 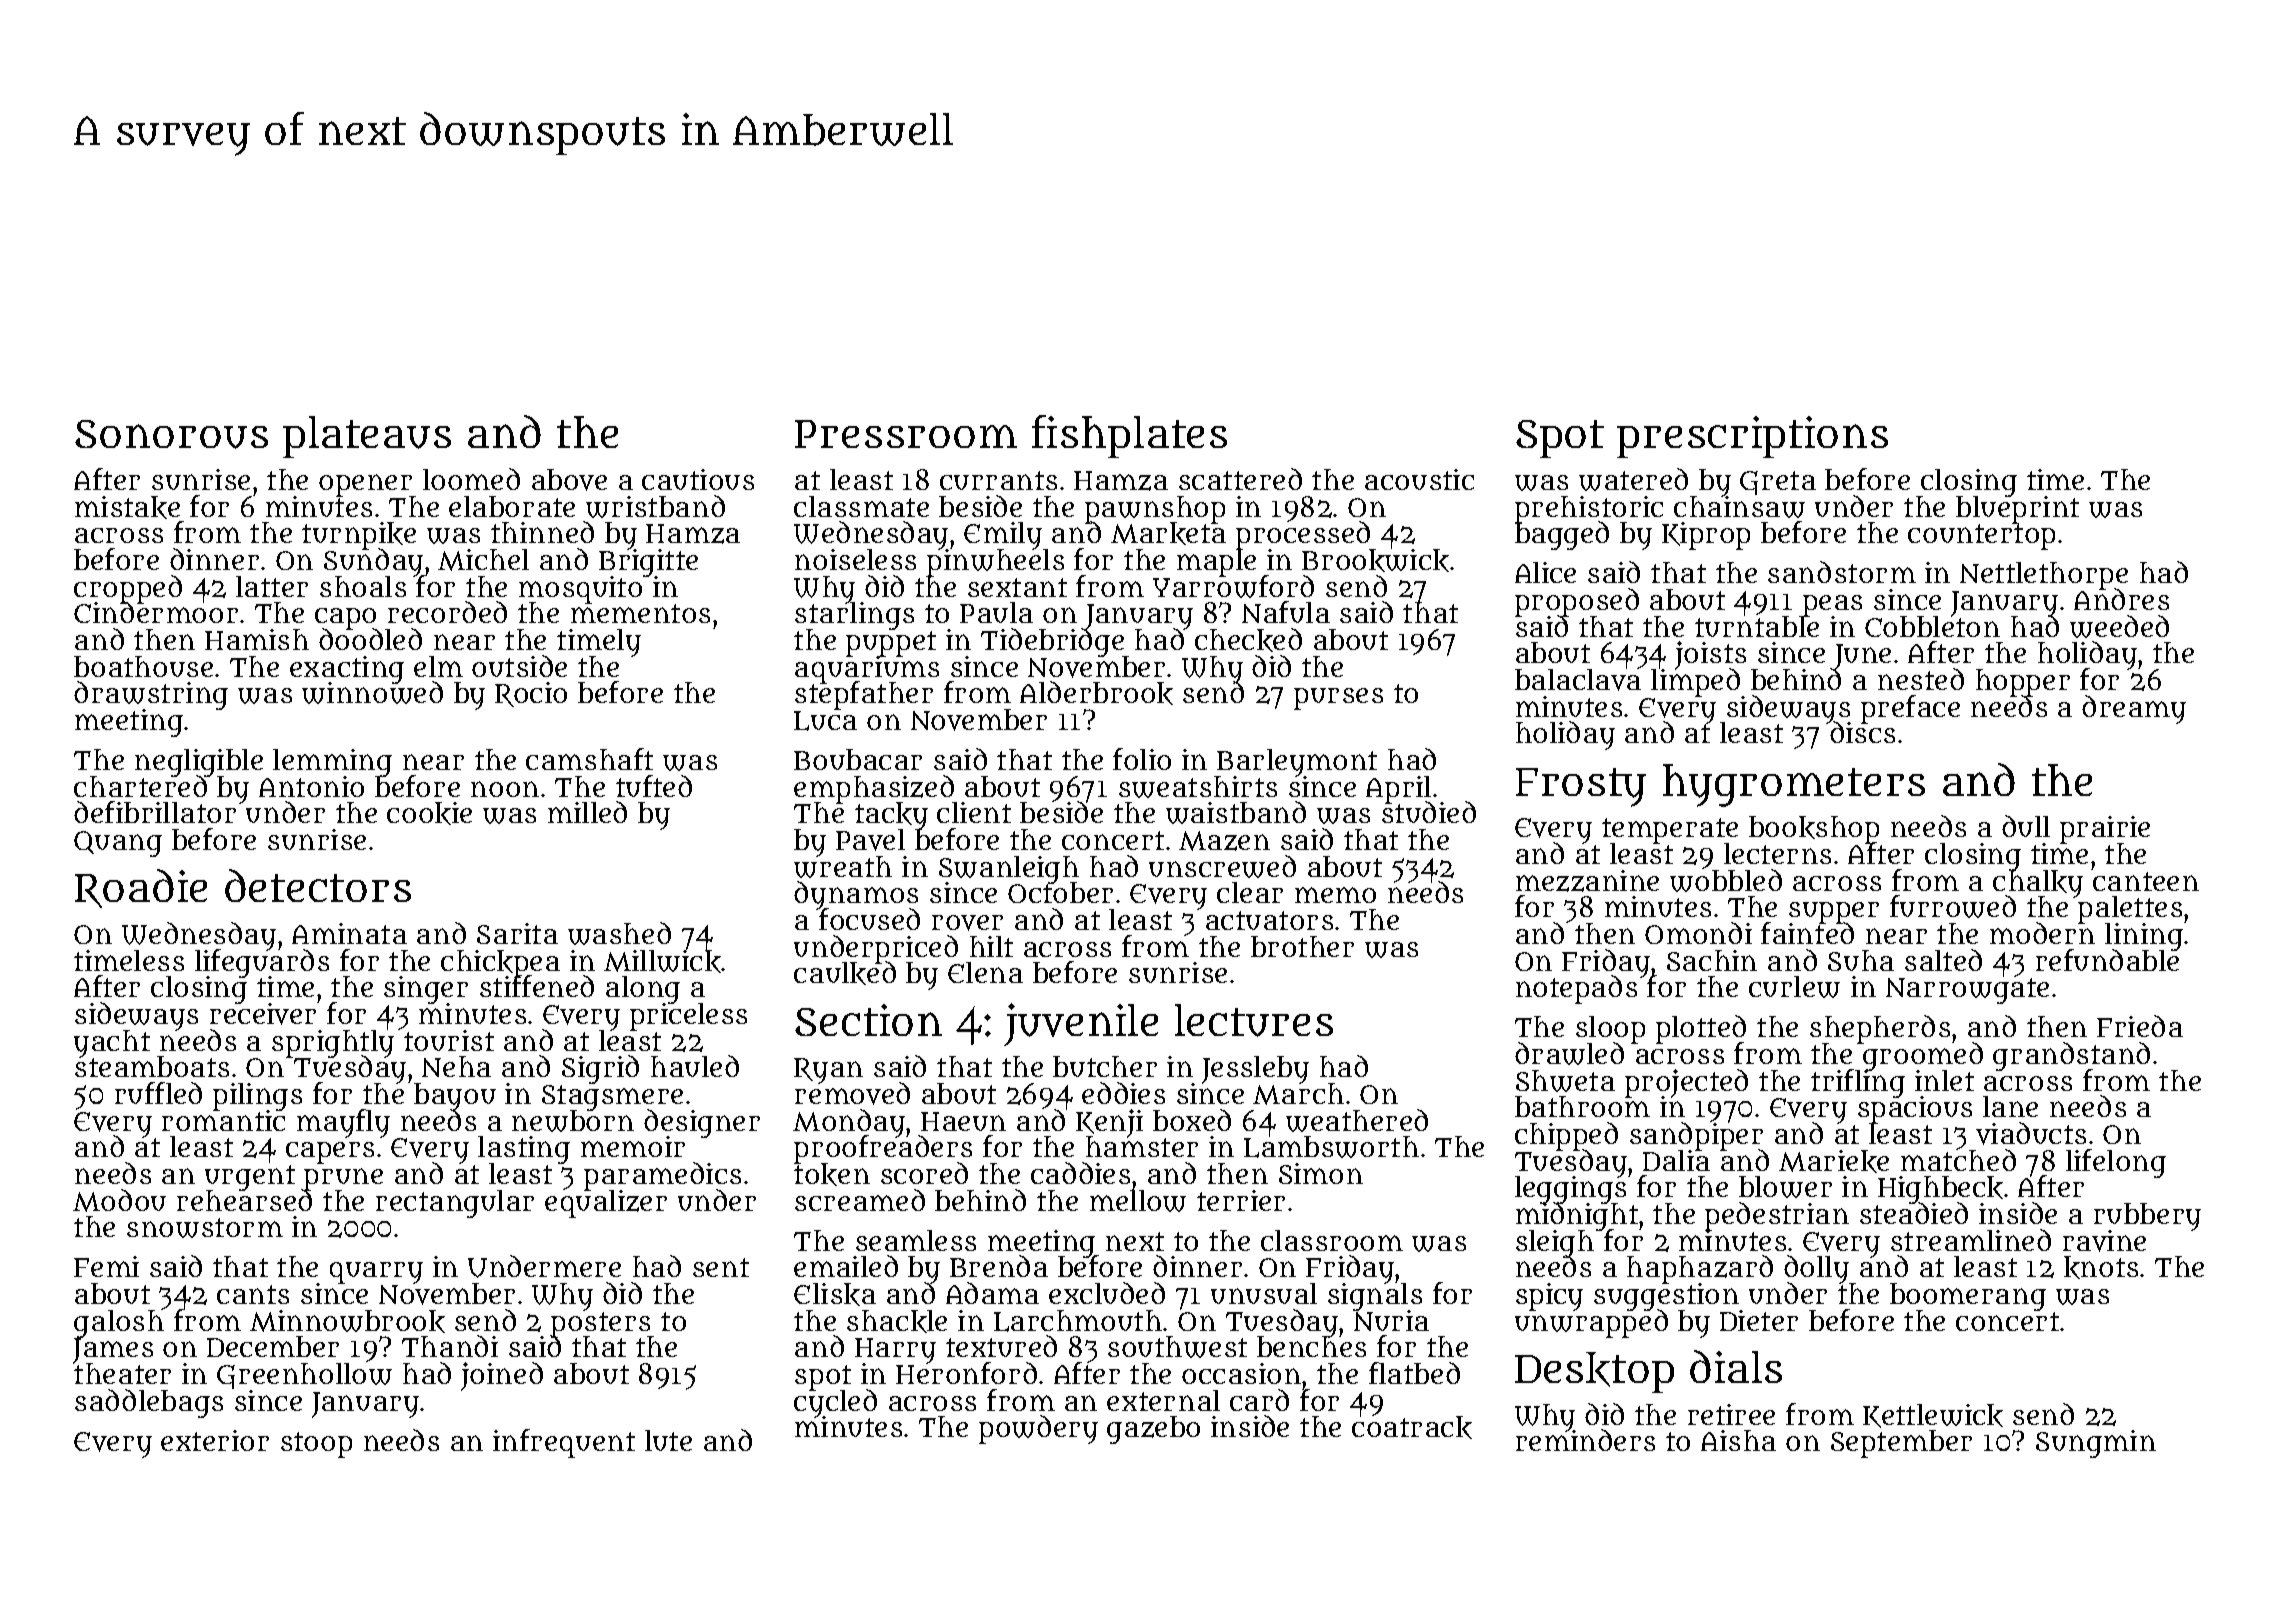 I want to click on galosh, so click(x=119, y=1324).
